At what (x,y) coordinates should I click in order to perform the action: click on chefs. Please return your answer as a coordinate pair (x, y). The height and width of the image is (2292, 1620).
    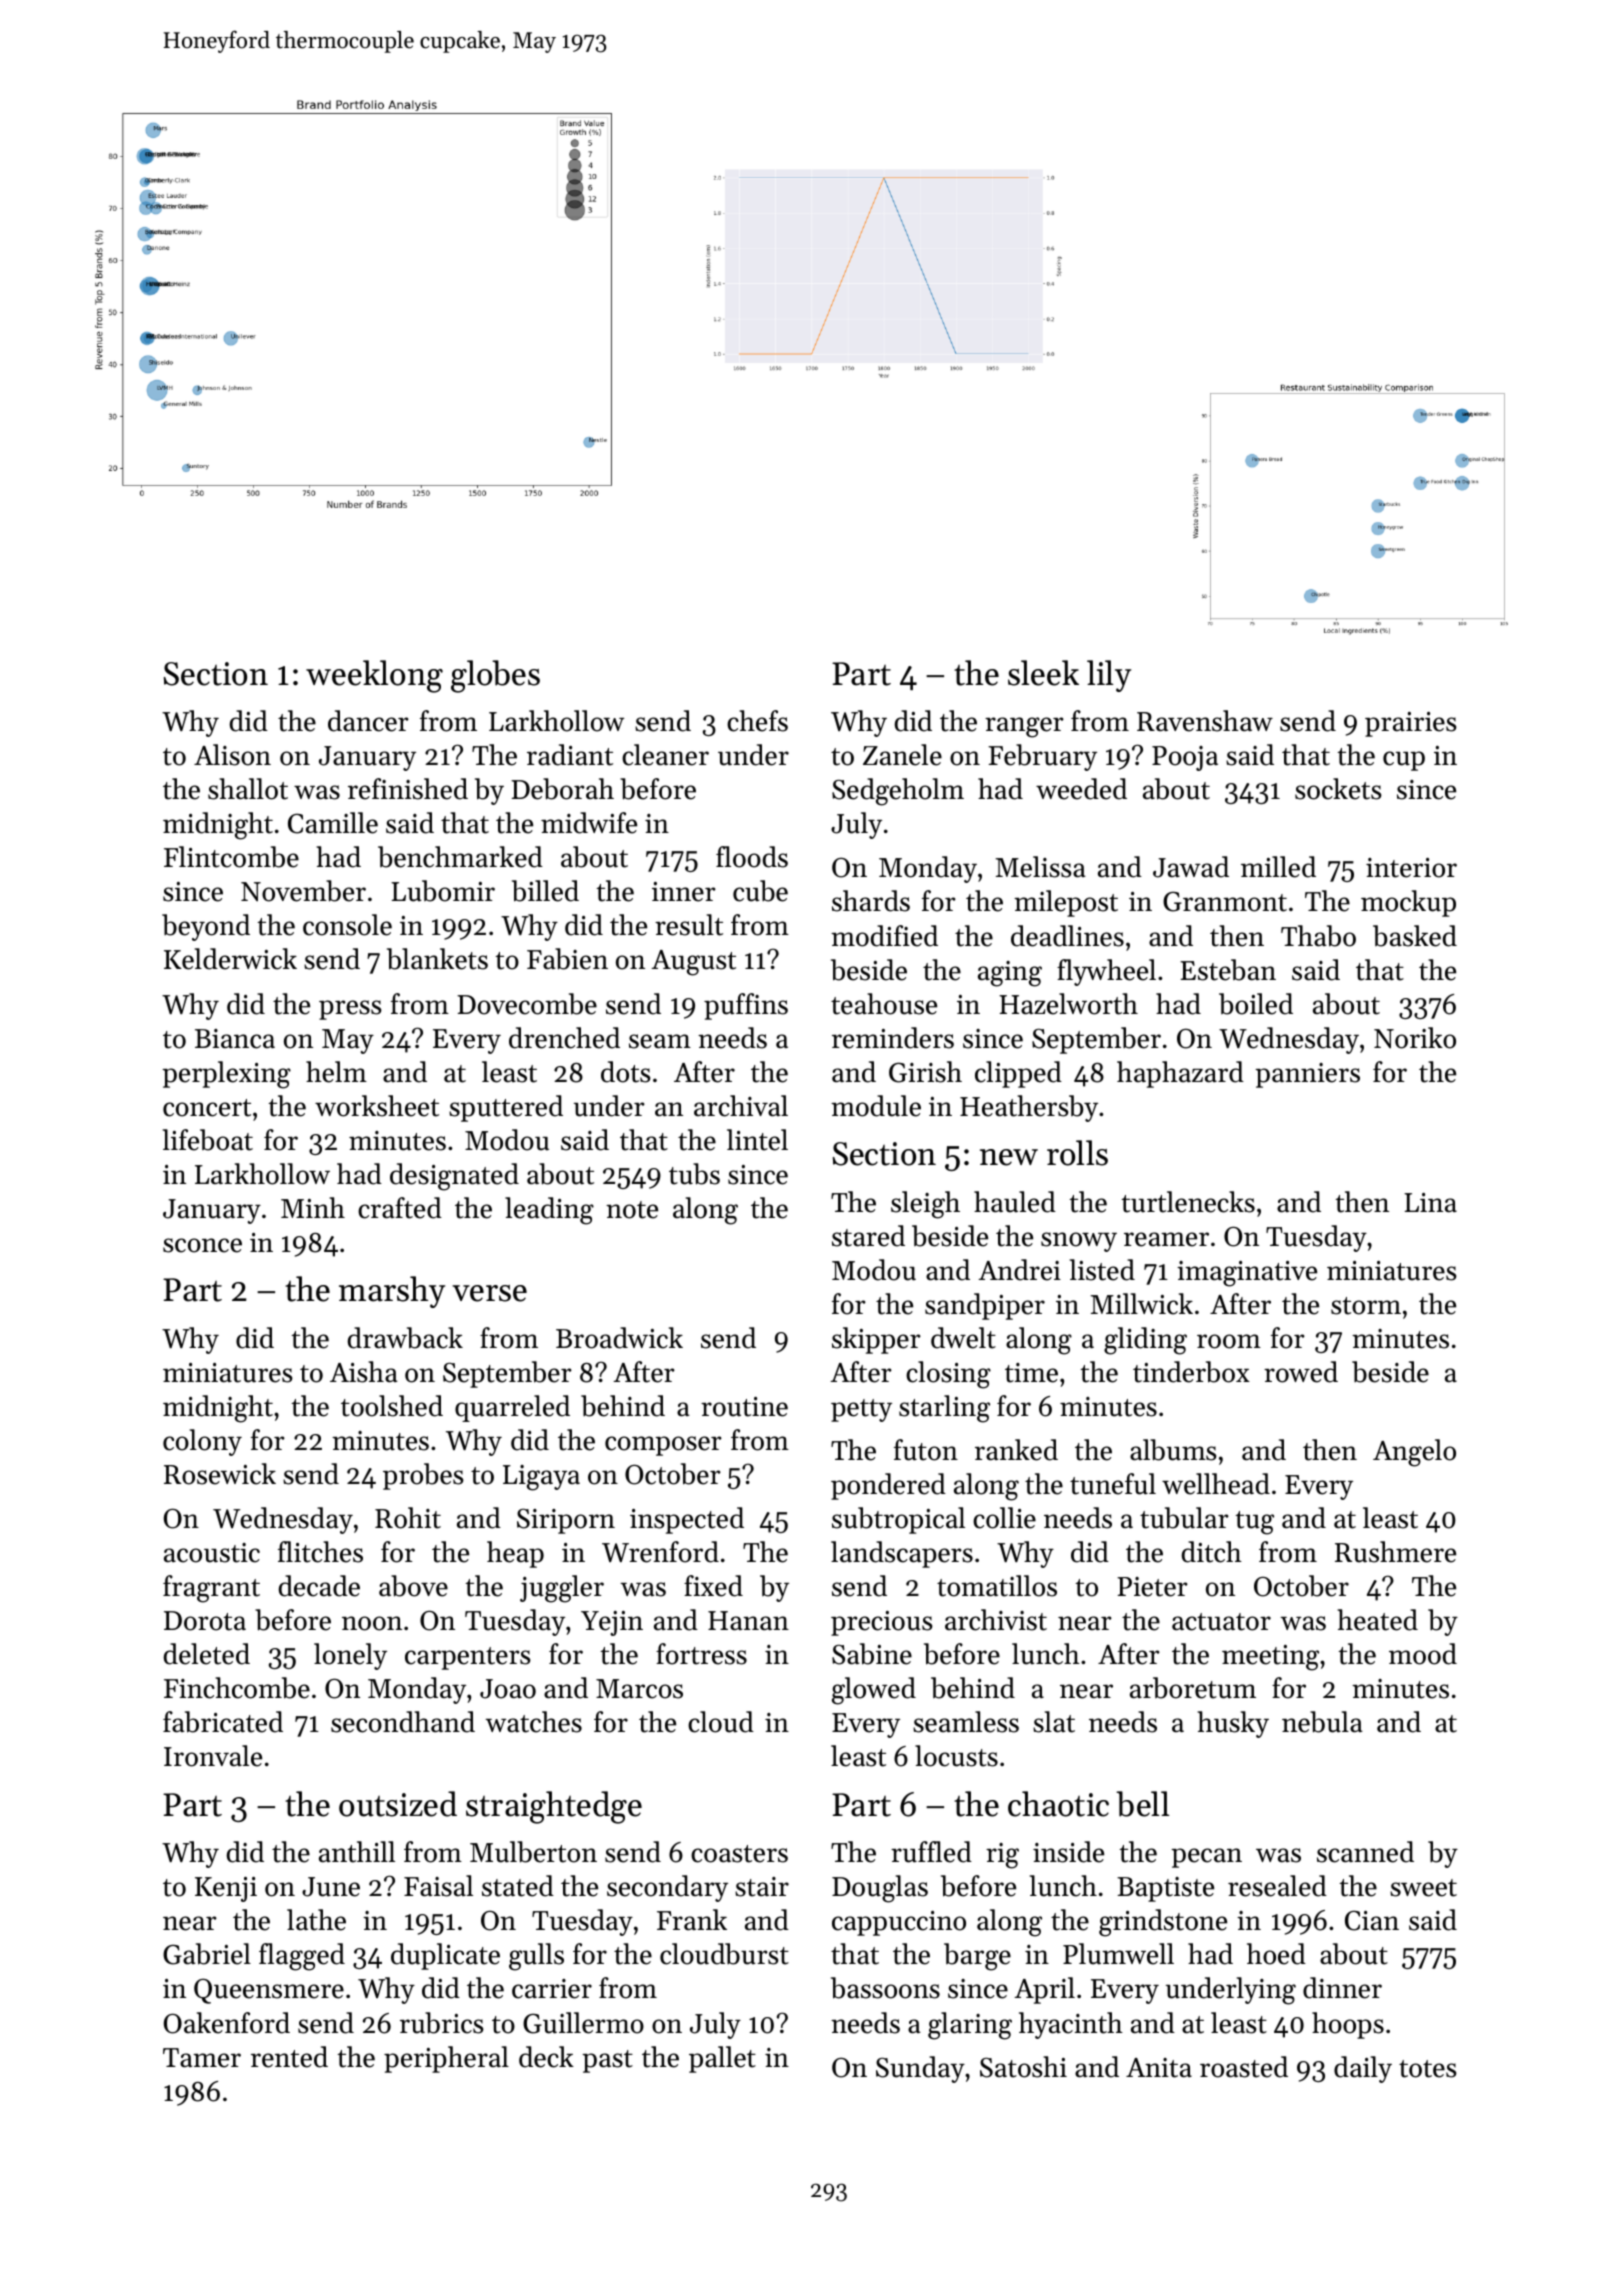
    Looking at the image, I should click on (757, 721).
